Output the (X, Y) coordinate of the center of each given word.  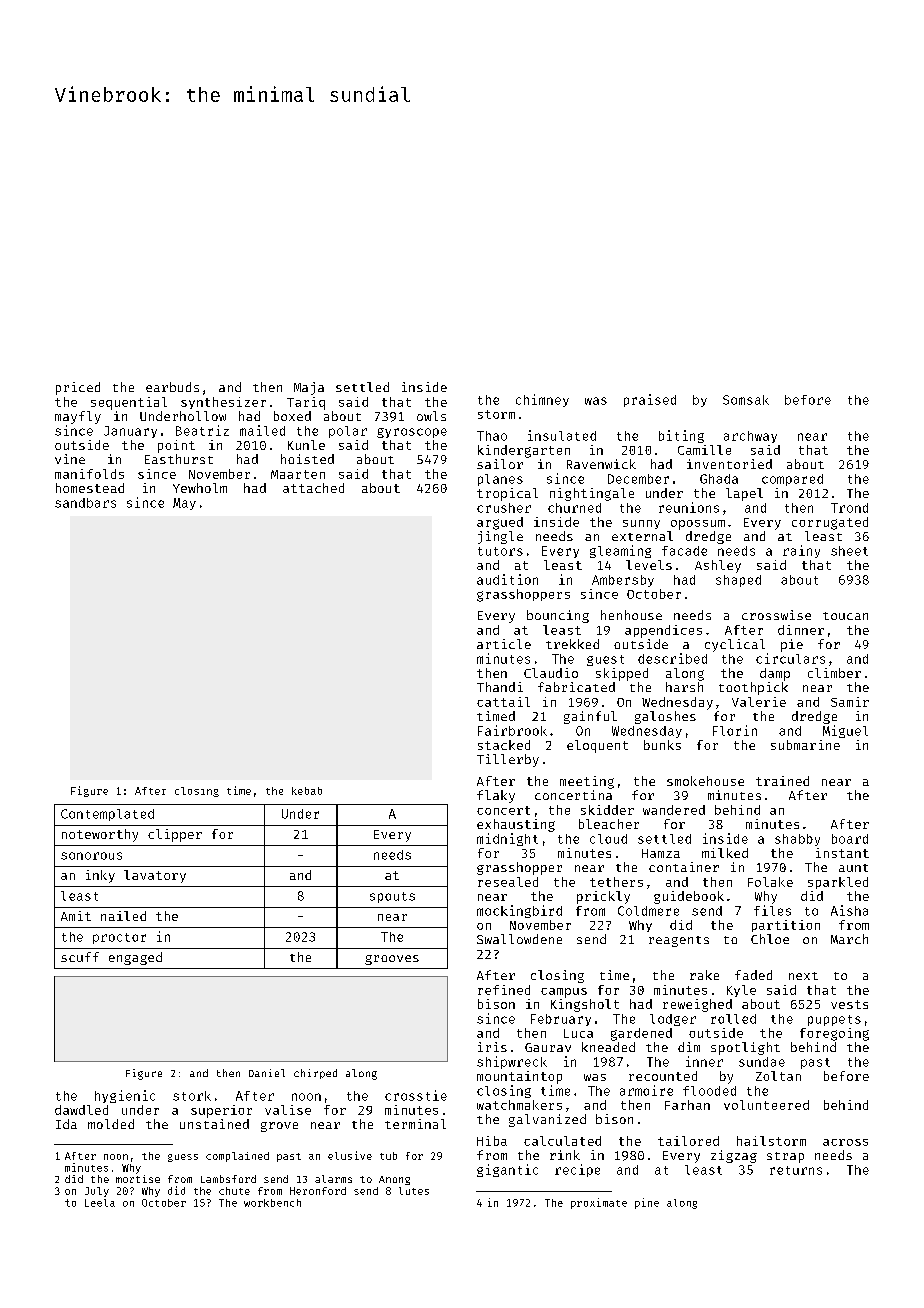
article (504, 644)
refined (504, 990)
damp (775, 674)
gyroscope (412, 433)
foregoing (834, 1034)
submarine (805, 745)
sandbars (85, 503)
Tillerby (508, 760)
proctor (119, 938)
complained (237, 1157)
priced (78, 388)
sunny (641, 524)
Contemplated (107, 815)
